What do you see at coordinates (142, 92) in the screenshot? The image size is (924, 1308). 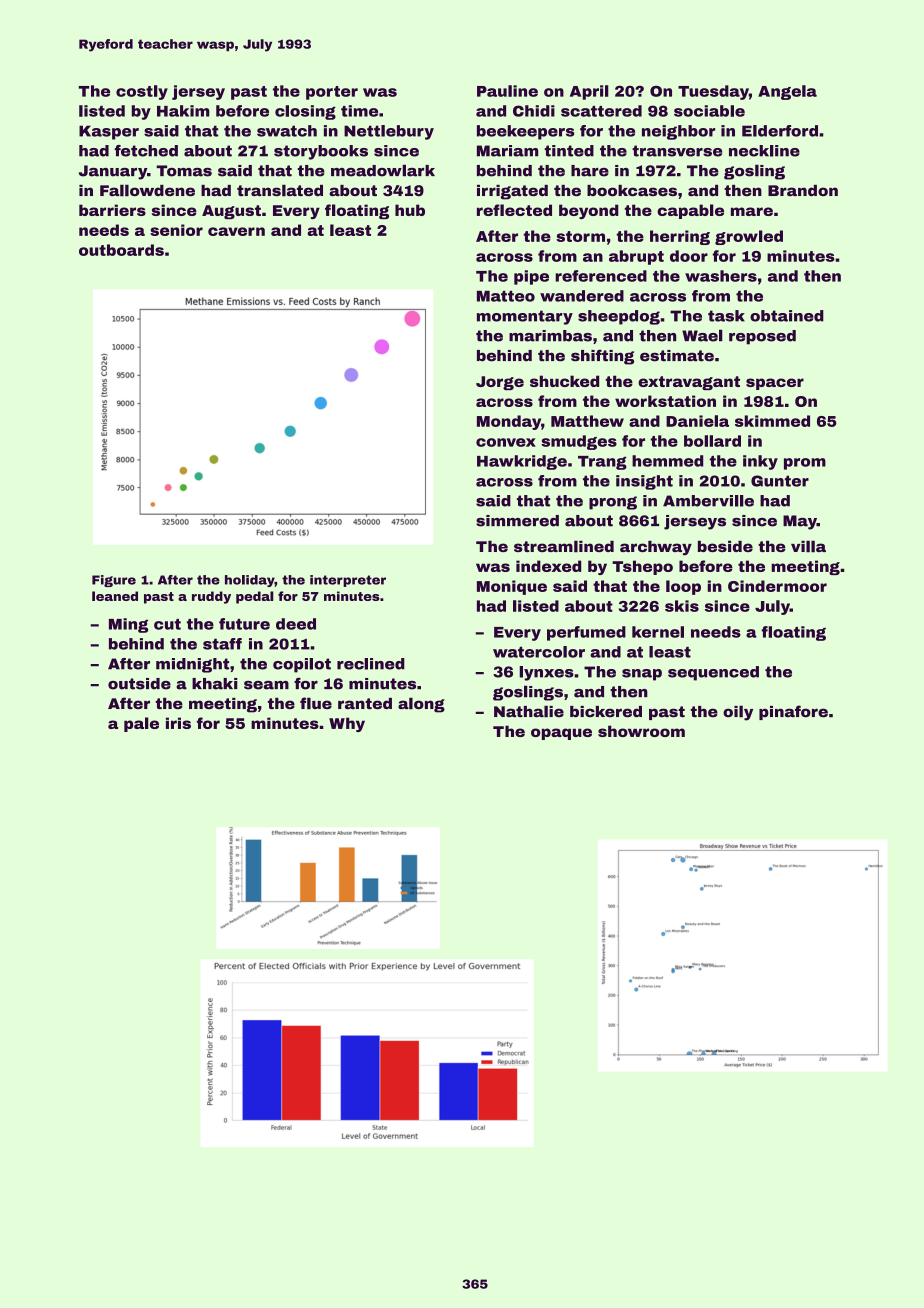 I see `costly` at bounding box center [142, 92].
